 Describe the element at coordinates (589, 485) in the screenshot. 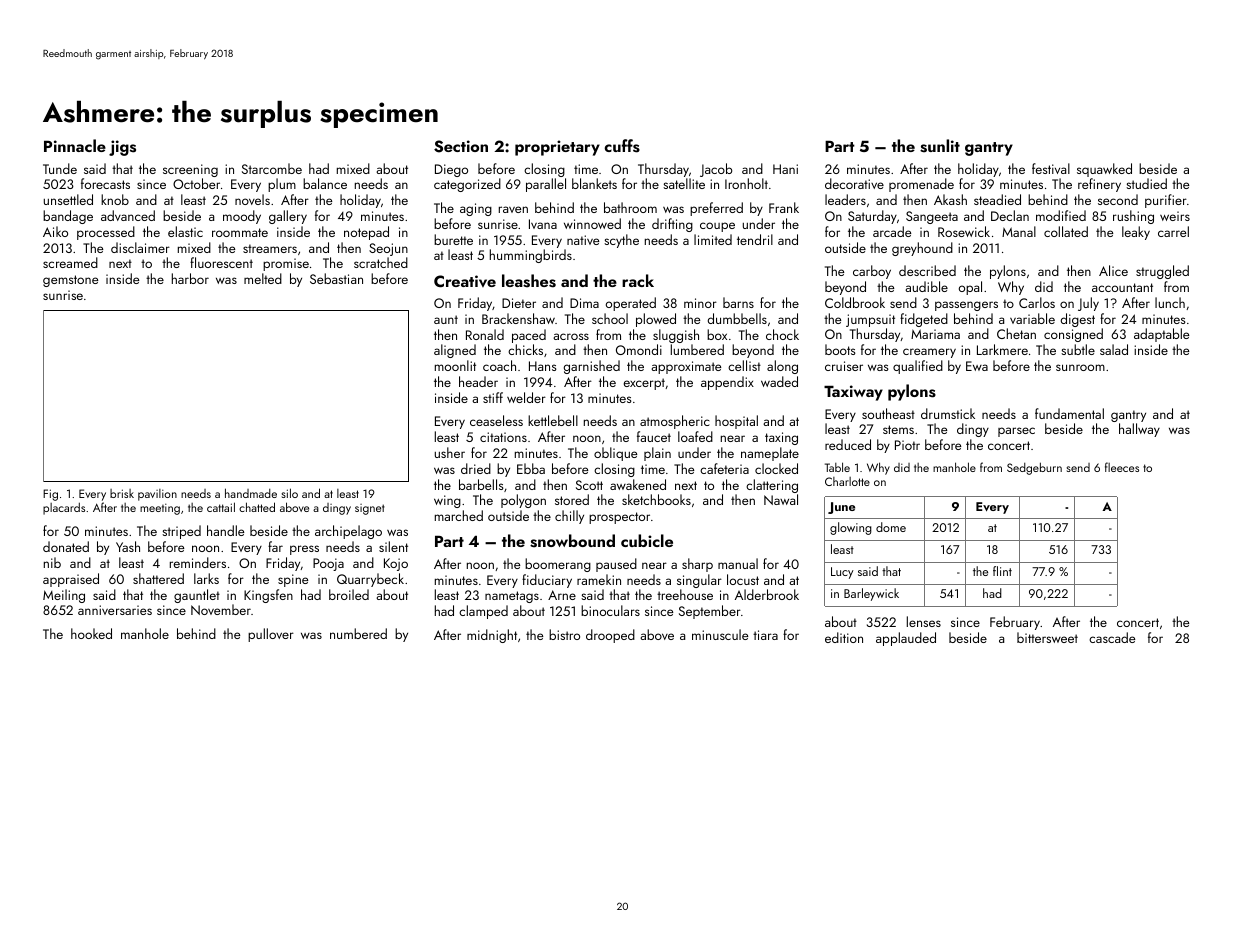

I see `Scott` at that location.
